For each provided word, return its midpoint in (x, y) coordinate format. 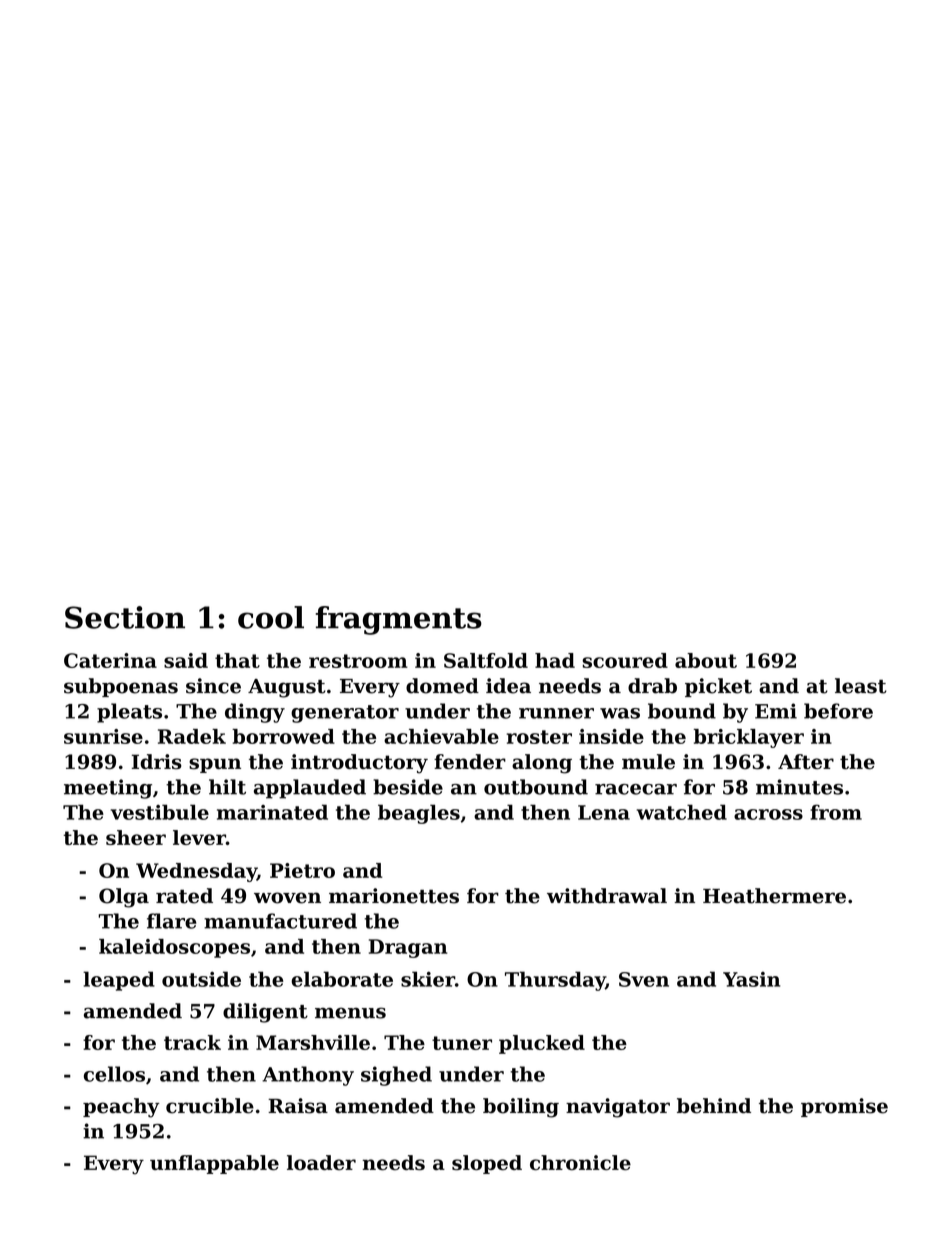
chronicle (580, 1162)
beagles (419, 814)
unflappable (214, 1164)
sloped (487, 1164)
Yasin (751, 979)
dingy (255, 713)
